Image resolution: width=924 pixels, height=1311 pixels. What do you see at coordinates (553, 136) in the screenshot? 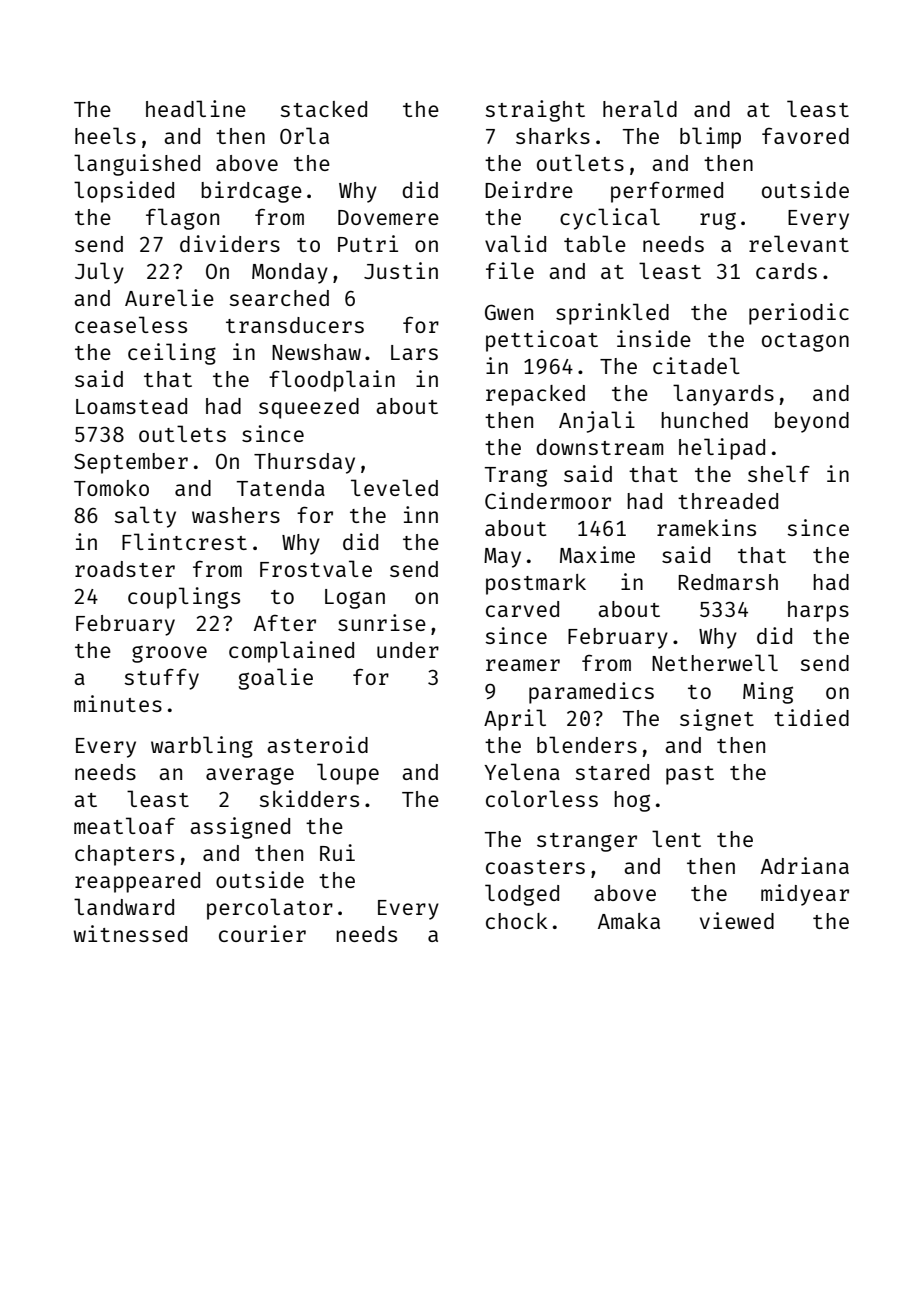
I see `sharks` at bounding box center [553, 136].
